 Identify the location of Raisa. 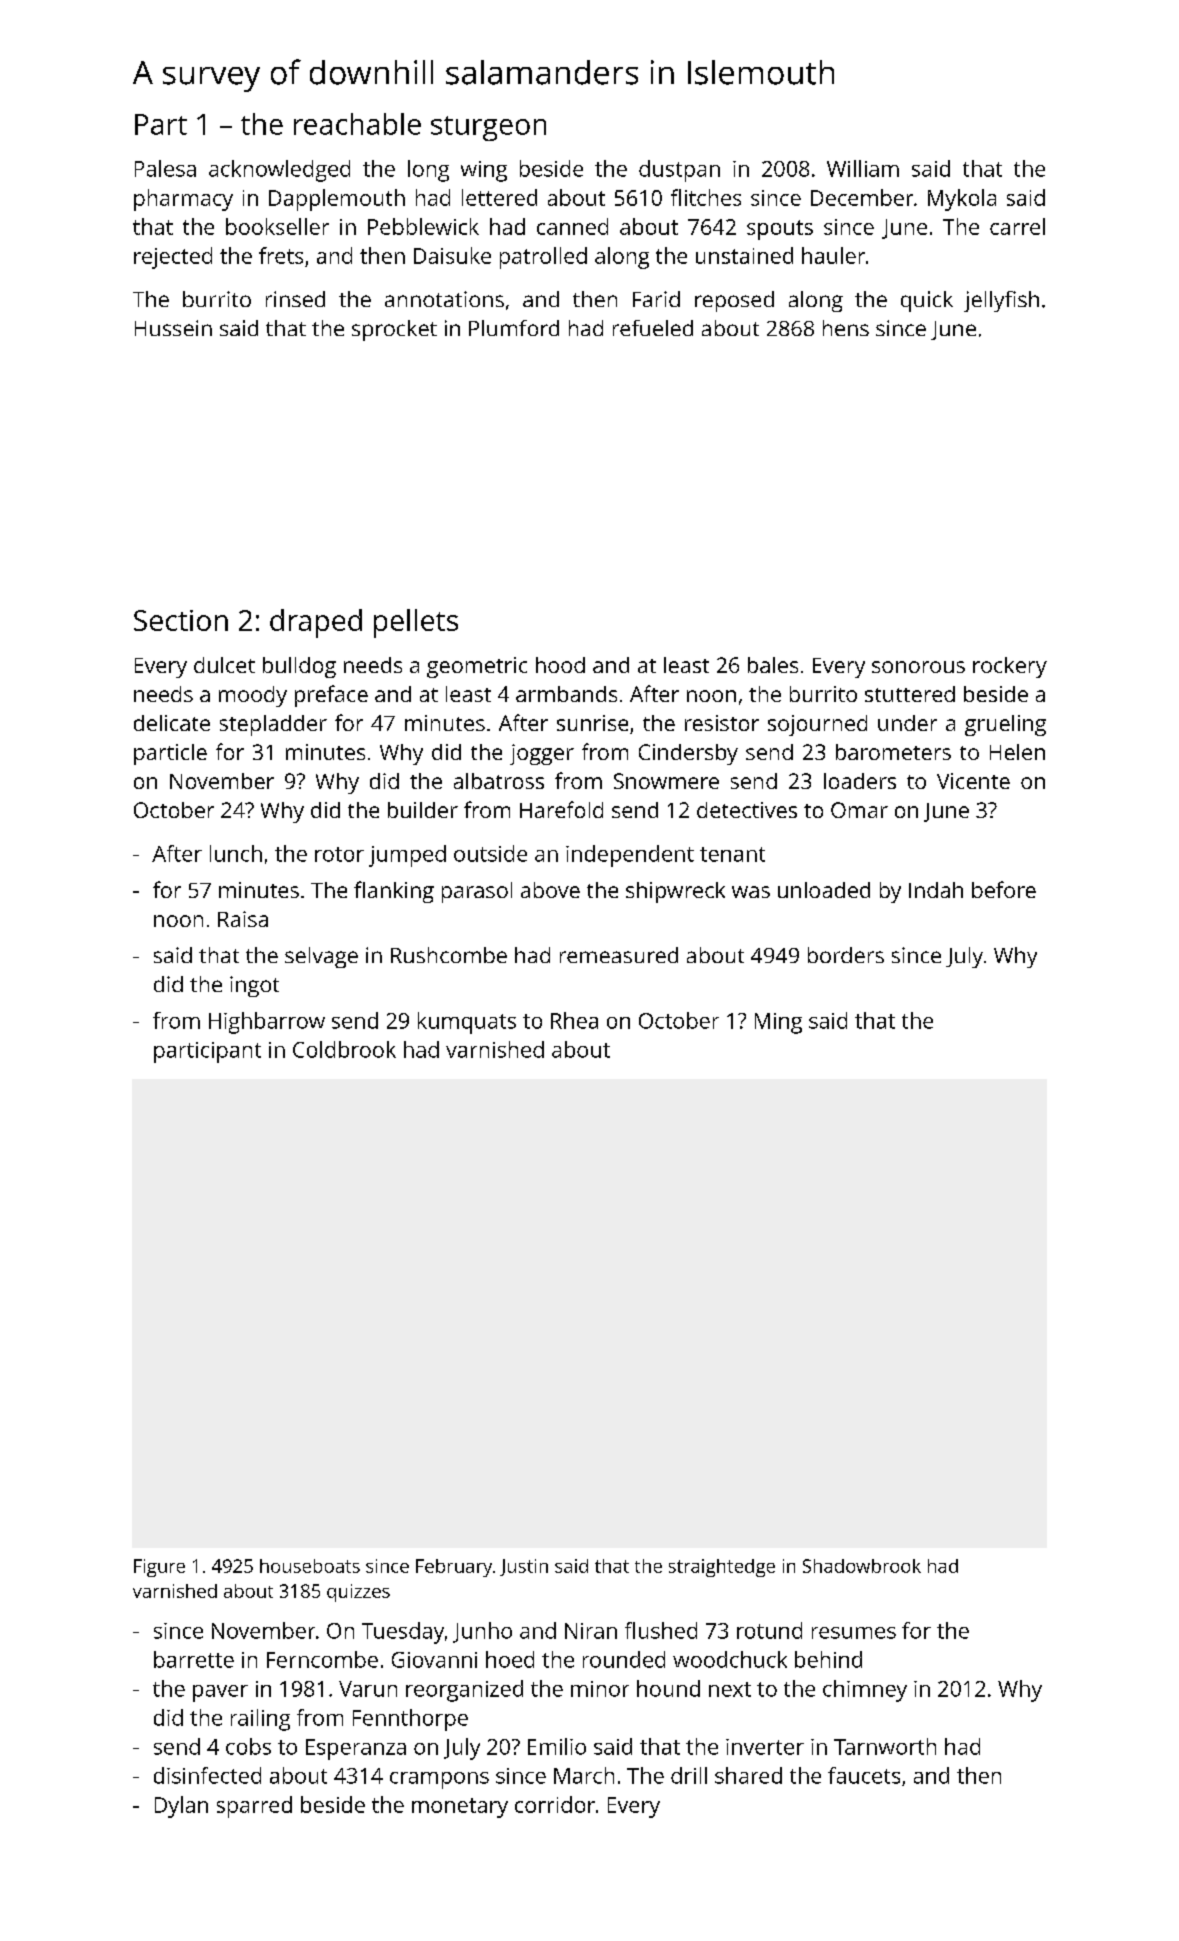
(243, 919).
